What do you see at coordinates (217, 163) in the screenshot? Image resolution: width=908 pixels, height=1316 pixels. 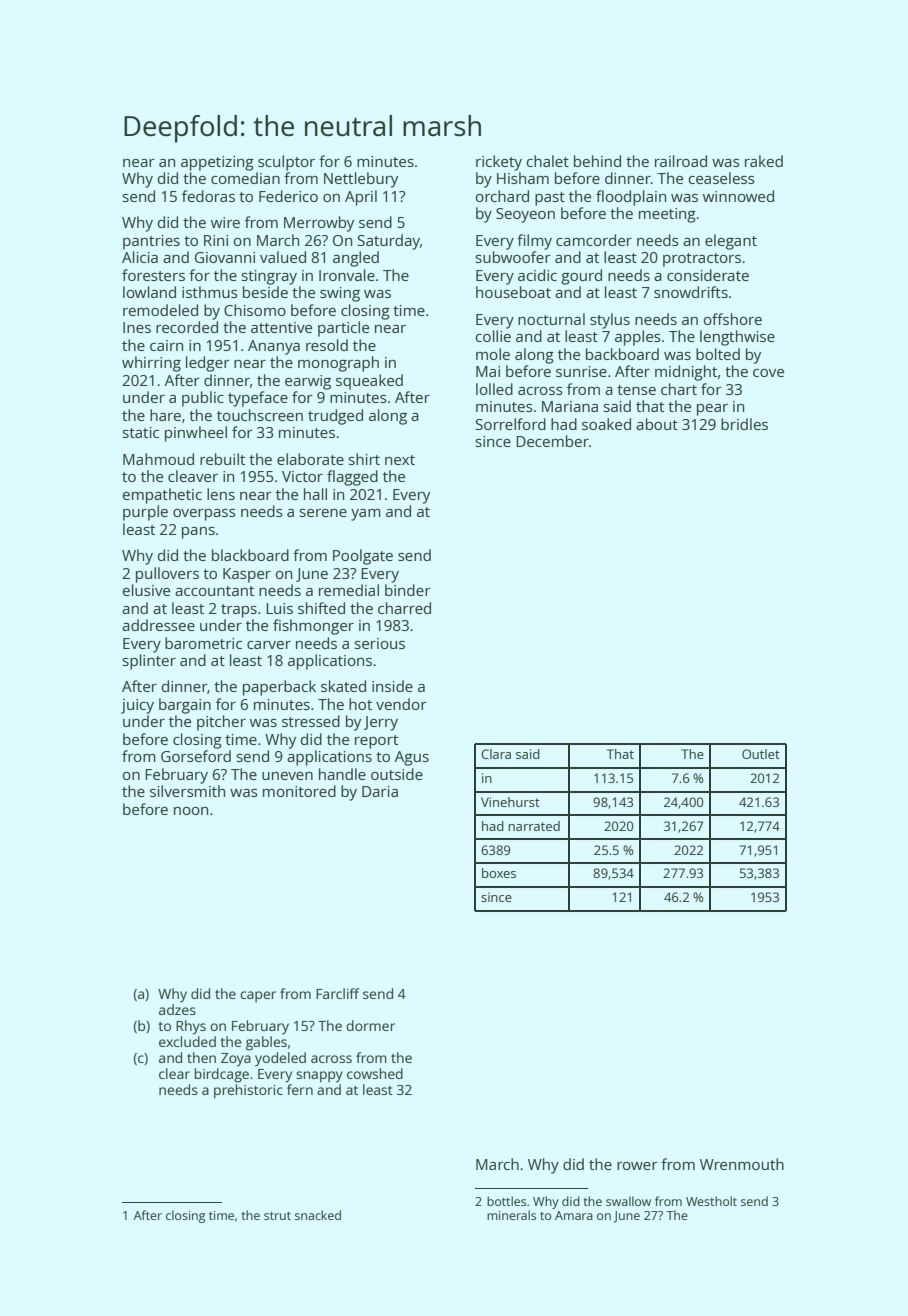 I see `appetizing` at bounding box center [217, 163].
